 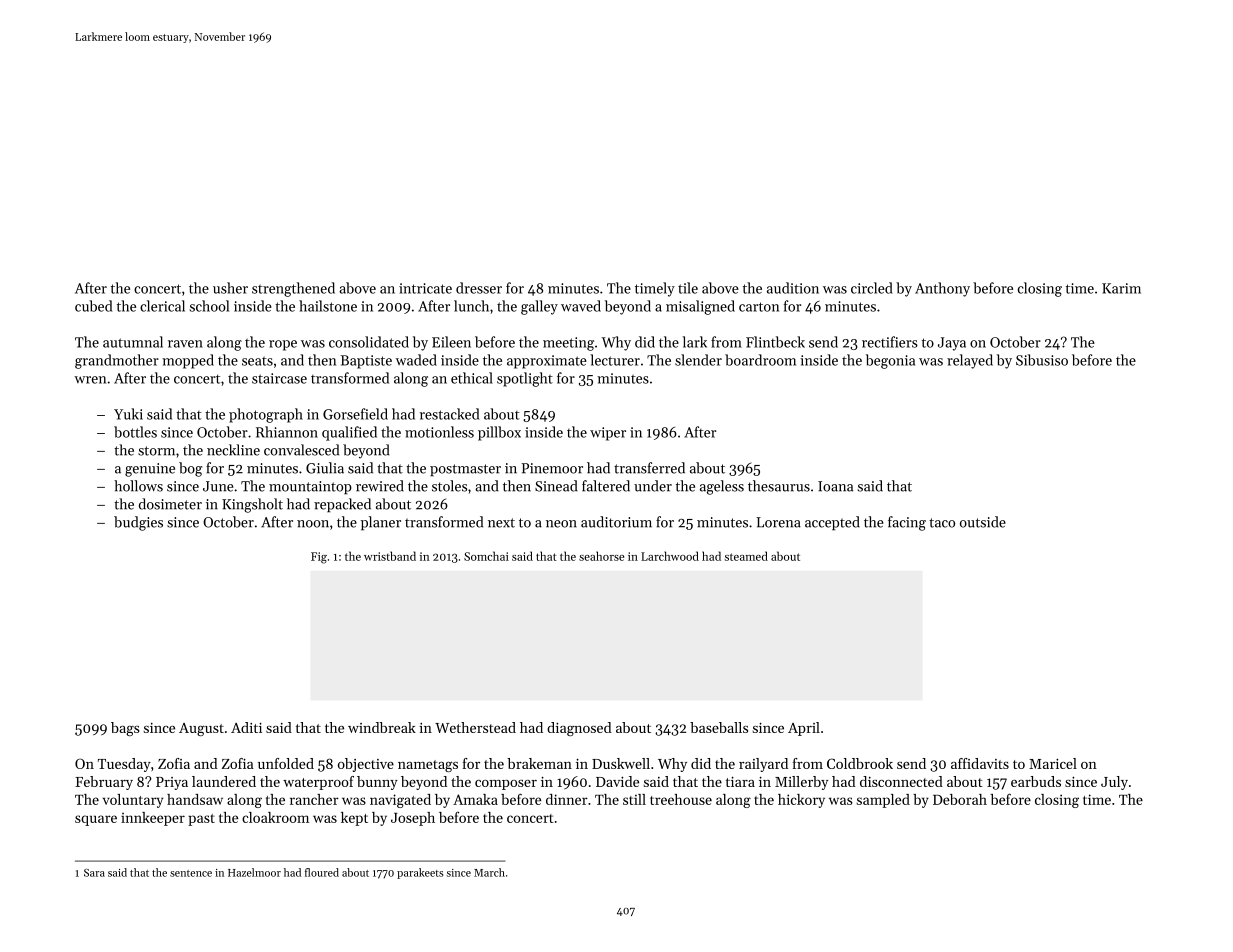 What do you see at coordinates (230, 288) in the screenshot?
I see `usher` at bounding box center [230, 288].
